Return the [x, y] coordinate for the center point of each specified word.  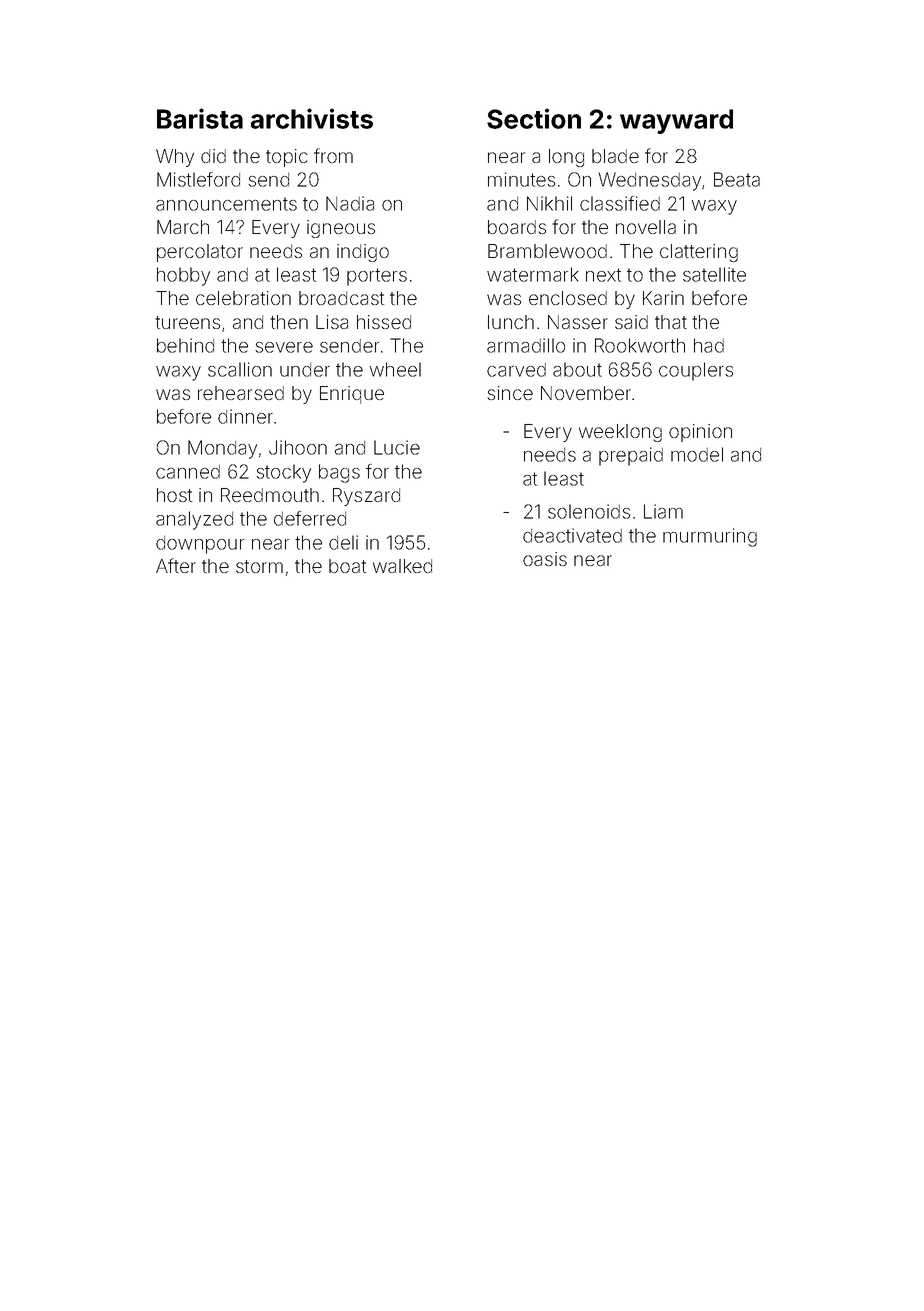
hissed [384, 322]
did [213, 156]
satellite [714, 274]
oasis [545, 559]
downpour [200, 545]
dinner [245, 416]
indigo [363, 253]
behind [185, 345]
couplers [696, 371]
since [510, 393]
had [709, 345]
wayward [676, 121]
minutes [521, 179]
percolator [200, 253]
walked [402, 566]
